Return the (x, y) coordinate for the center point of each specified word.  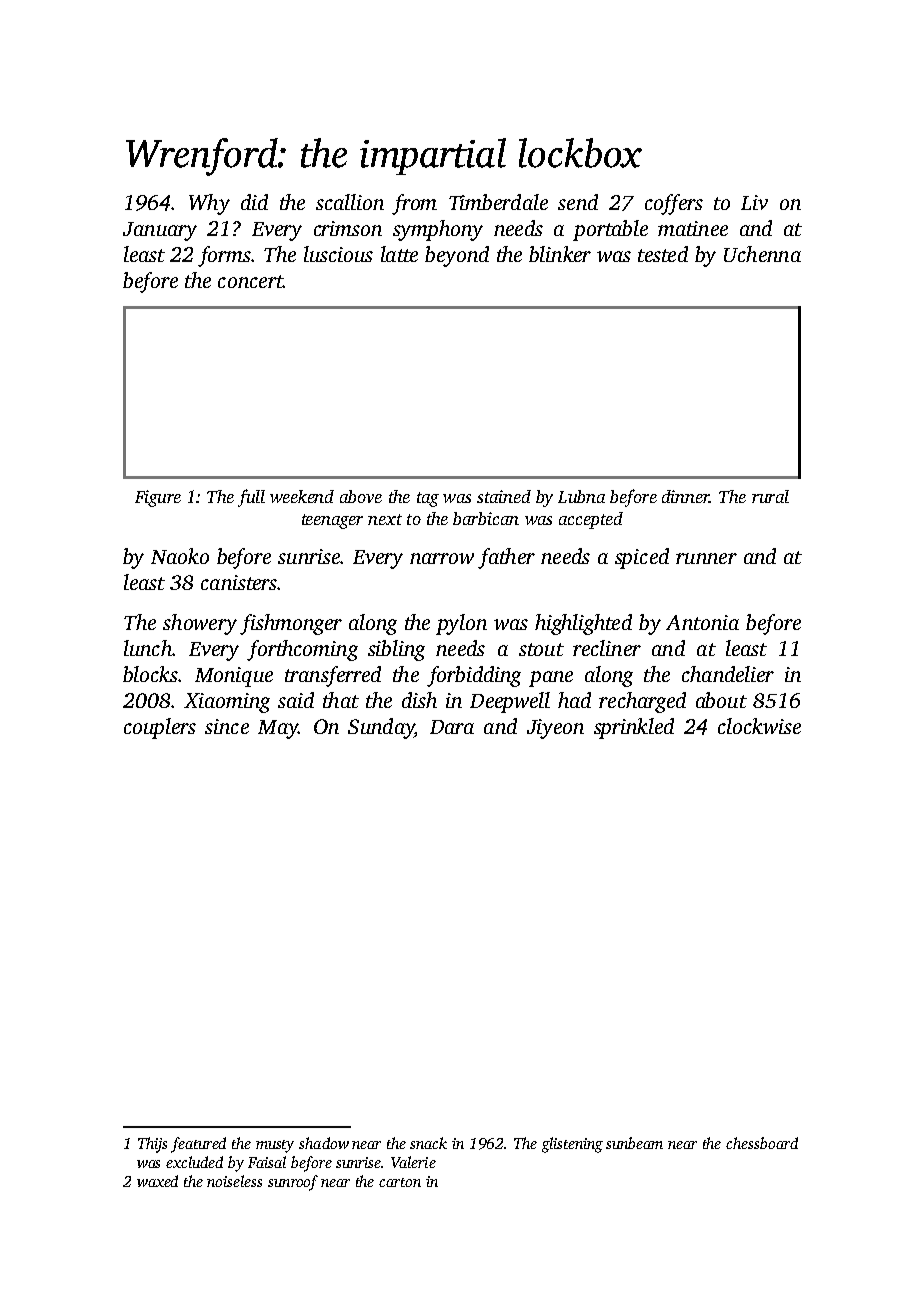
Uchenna (762, 254)
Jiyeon (555, 729)
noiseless (234, 1181)
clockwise (759, 726)
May (278, 729)
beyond (457, 256)
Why (209, 204)
